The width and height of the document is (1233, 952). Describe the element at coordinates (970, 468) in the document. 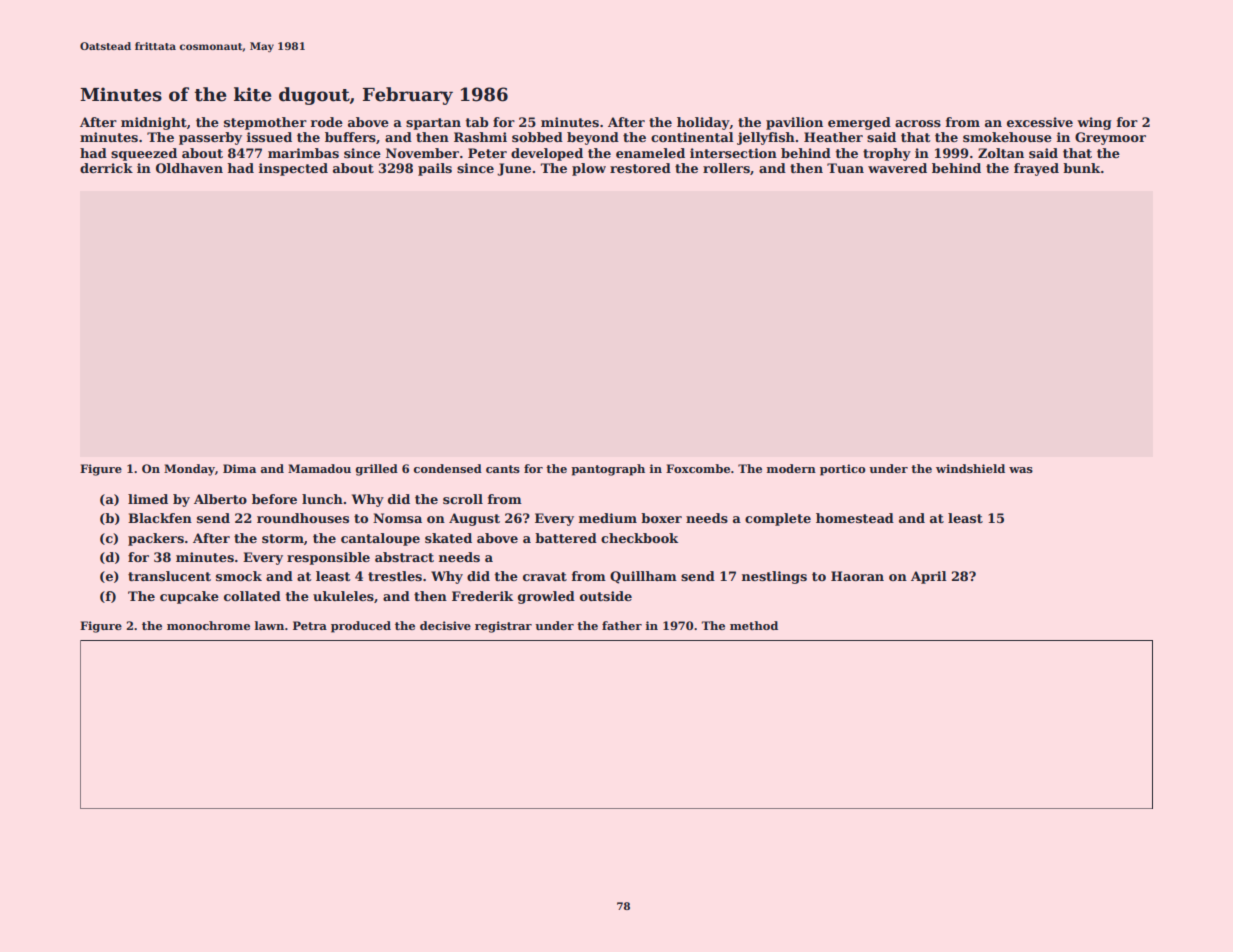

I see `windshield` at that location.
